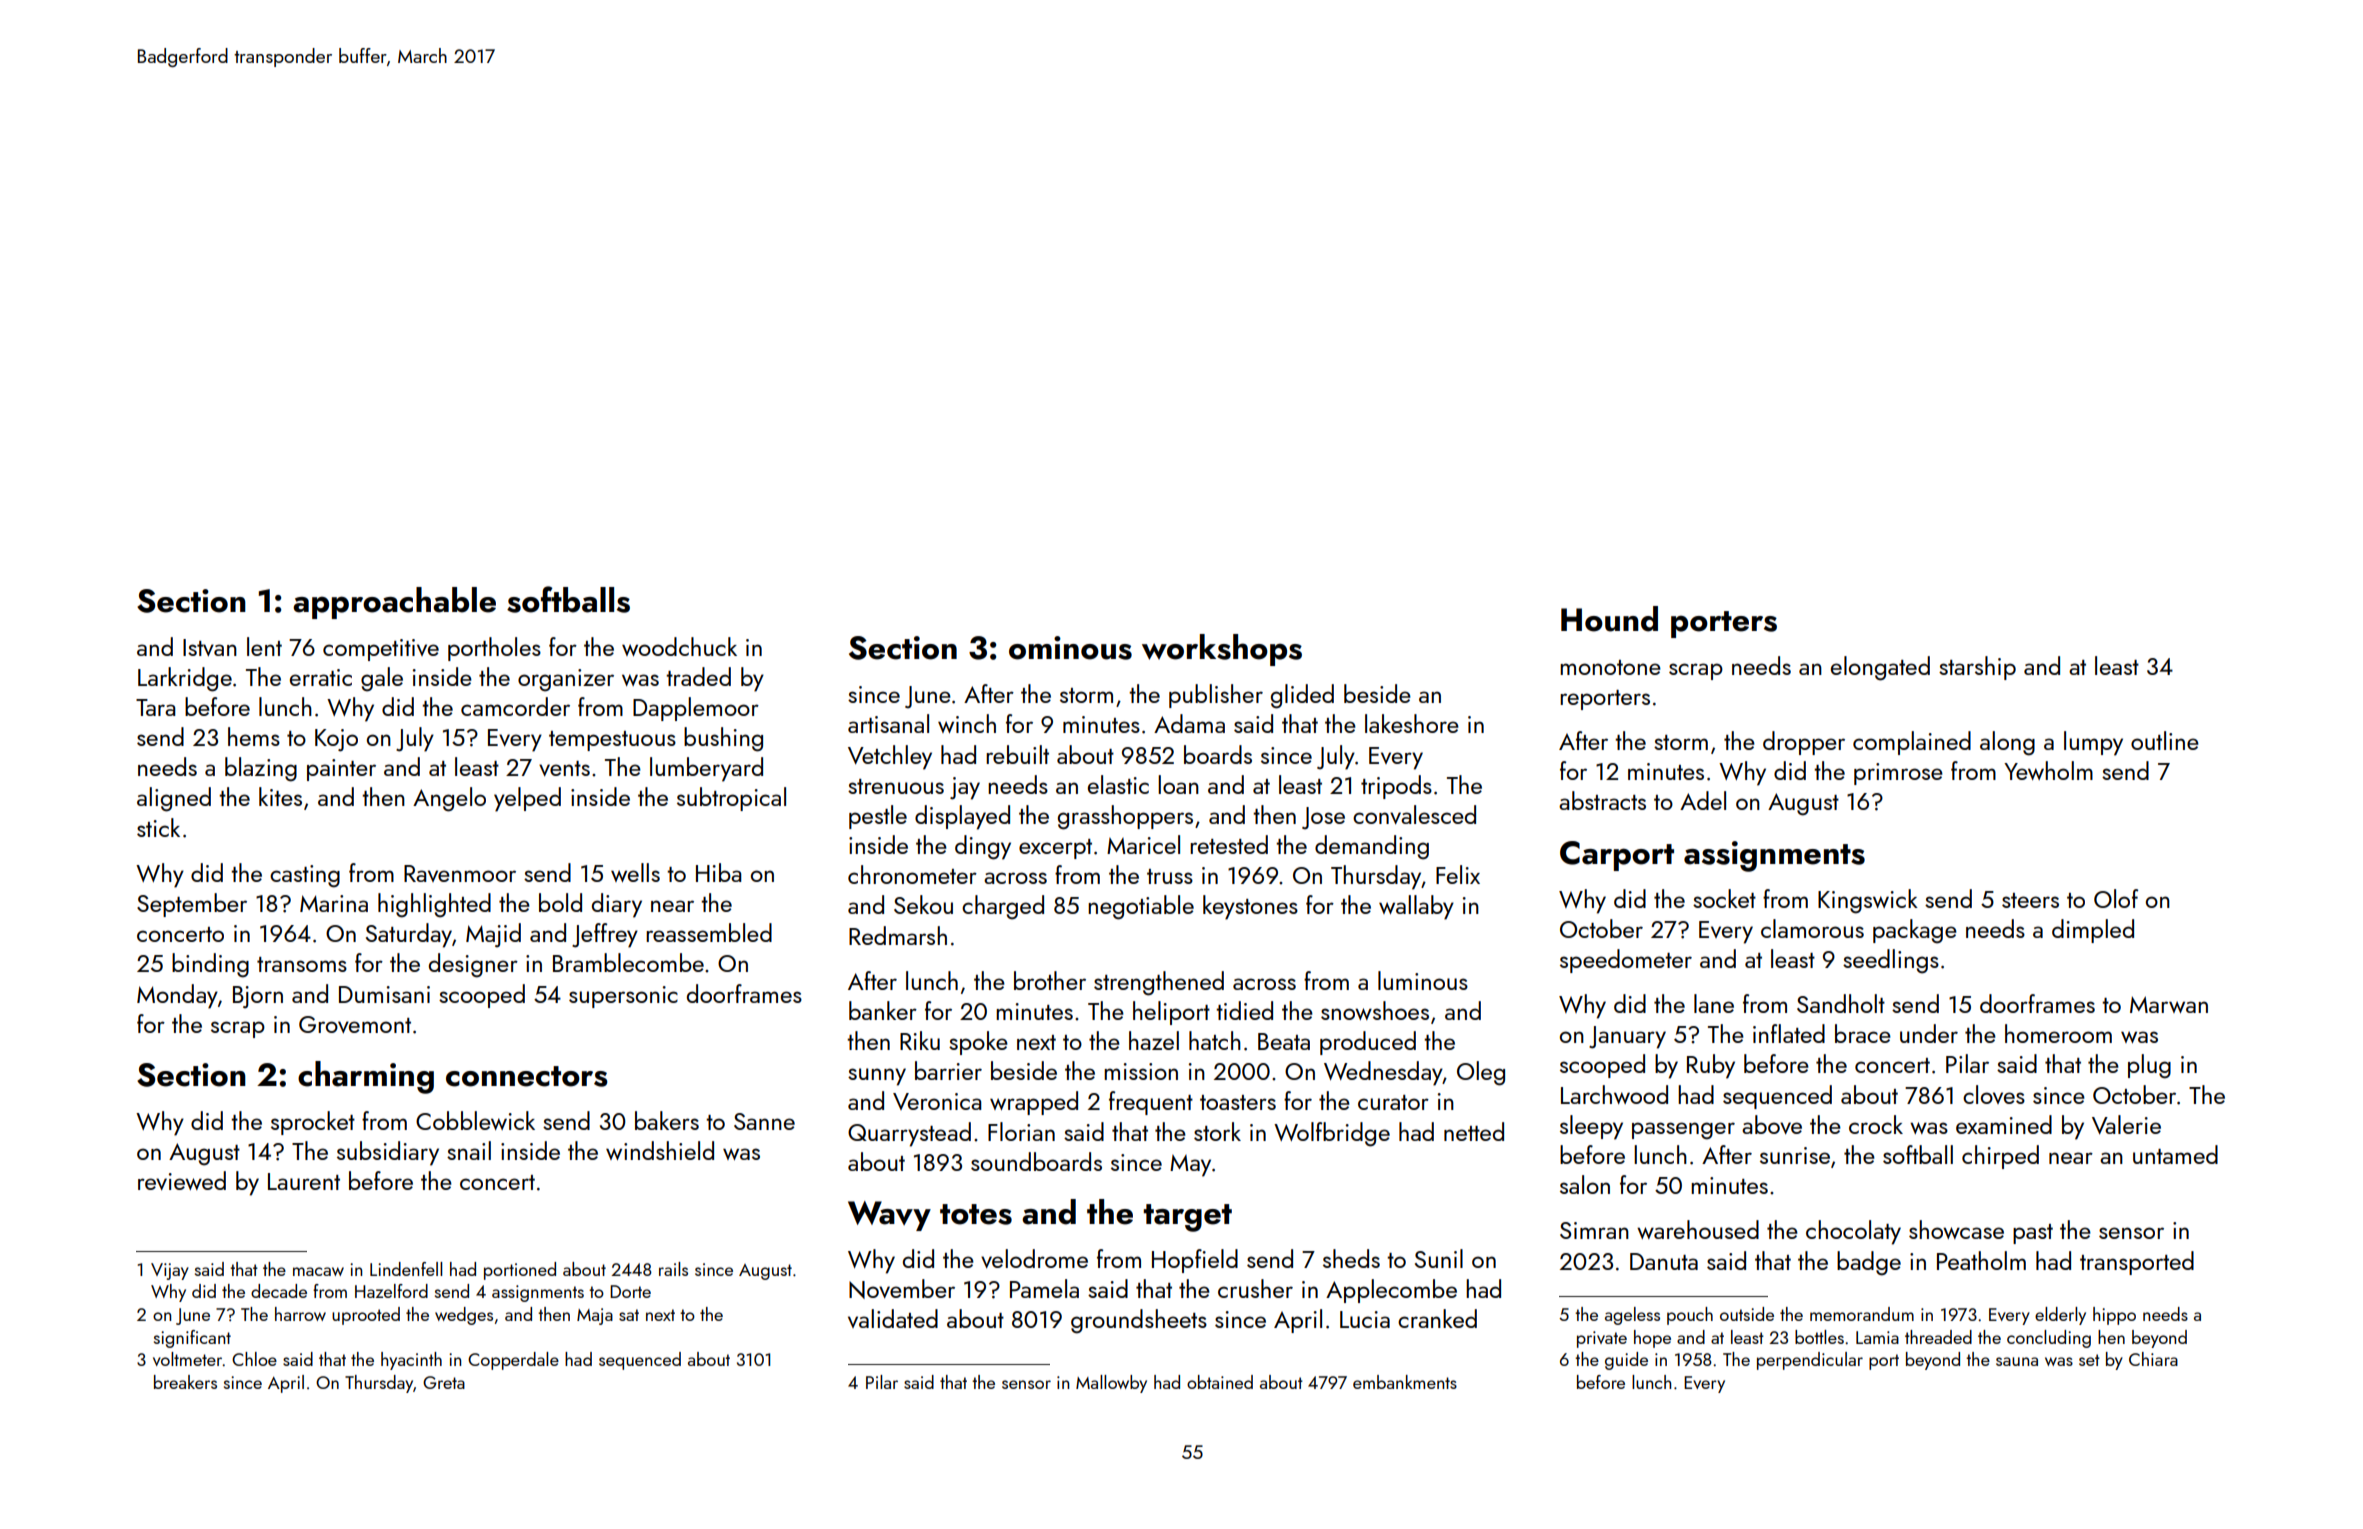 The width and height of the screenshot is (2363, 1529). What do you see at coordinates (513, 1361) in the screenshot?
I see `Copperdale` at bounding box center [513, 1361].
